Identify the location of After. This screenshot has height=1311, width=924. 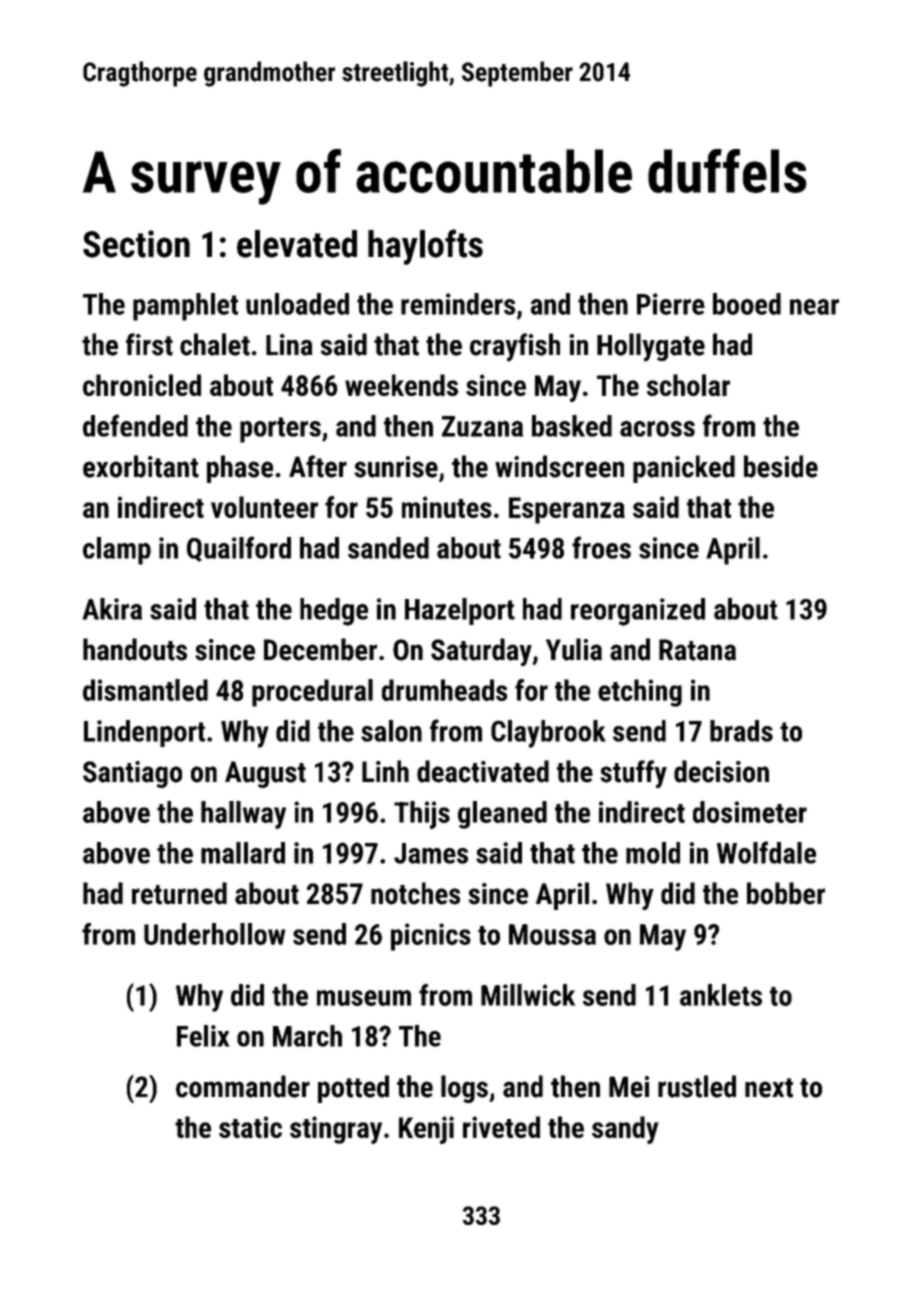
(318, 466).
